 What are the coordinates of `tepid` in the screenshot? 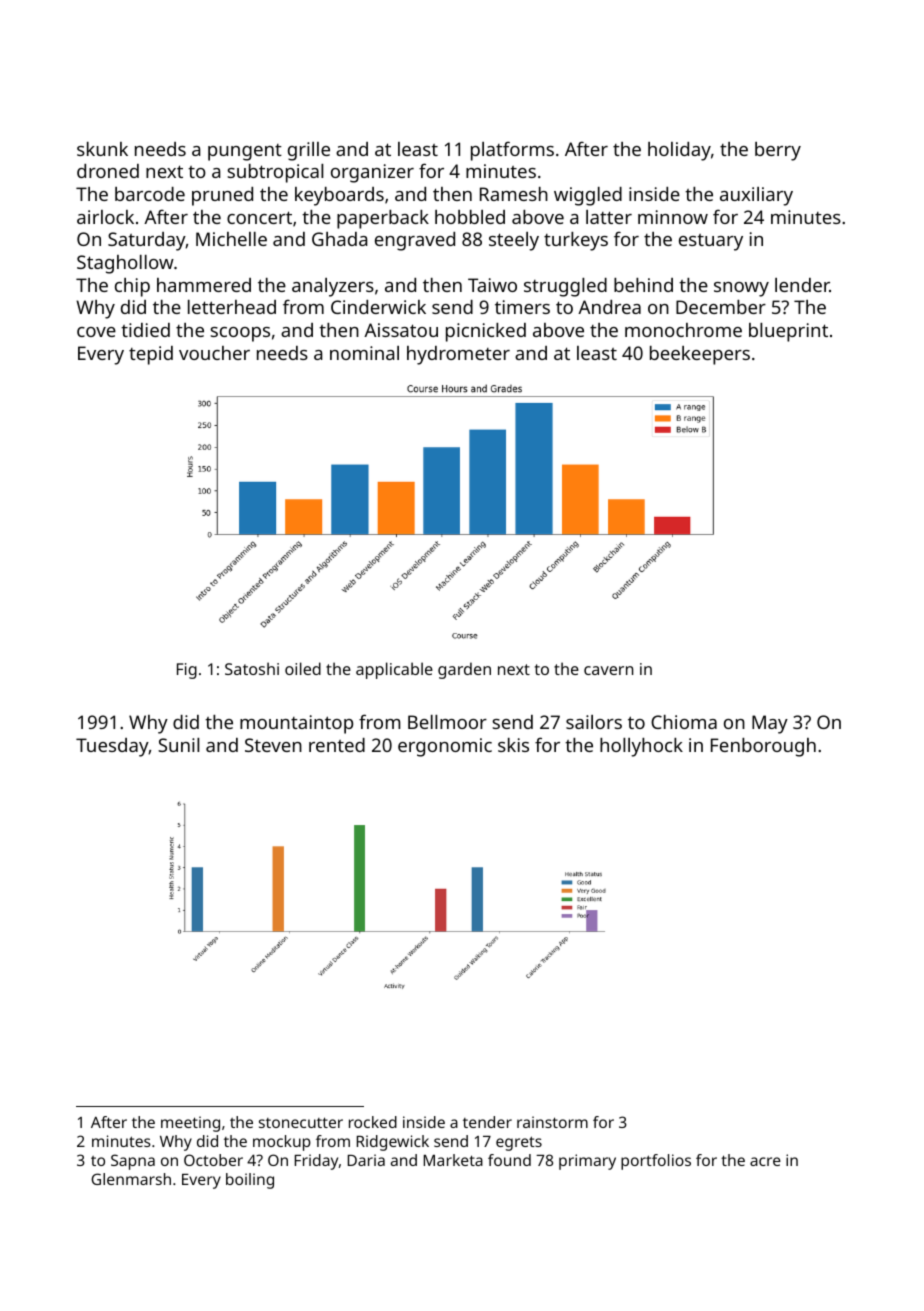 It's located at (151, 355).
